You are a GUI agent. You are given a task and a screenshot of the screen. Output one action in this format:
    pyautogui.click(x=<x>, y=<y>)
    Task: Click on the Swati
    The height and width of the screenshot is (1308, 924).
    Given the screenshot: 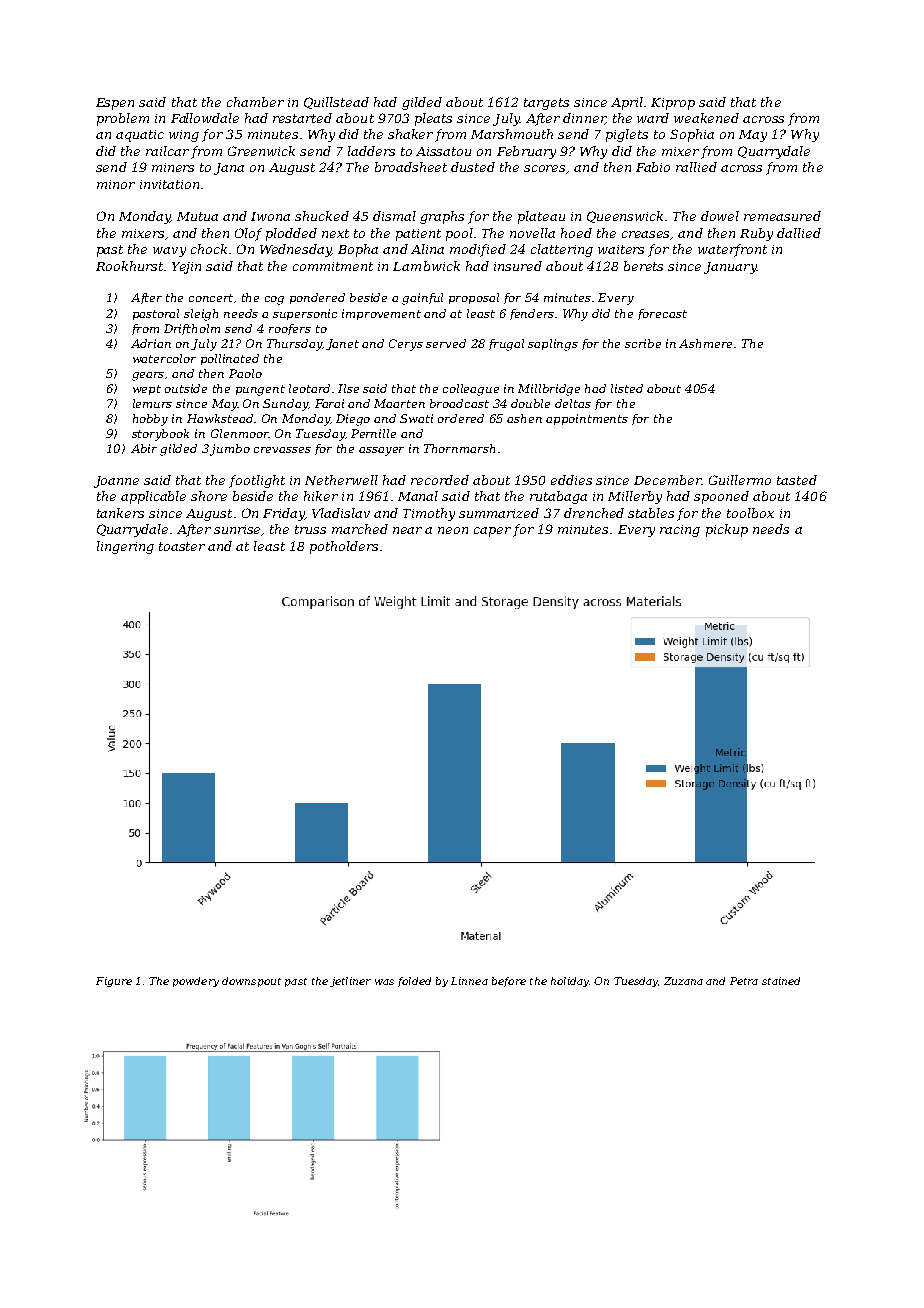 What is the action you would take?
    pyautogui.click(x=416, y=418)
